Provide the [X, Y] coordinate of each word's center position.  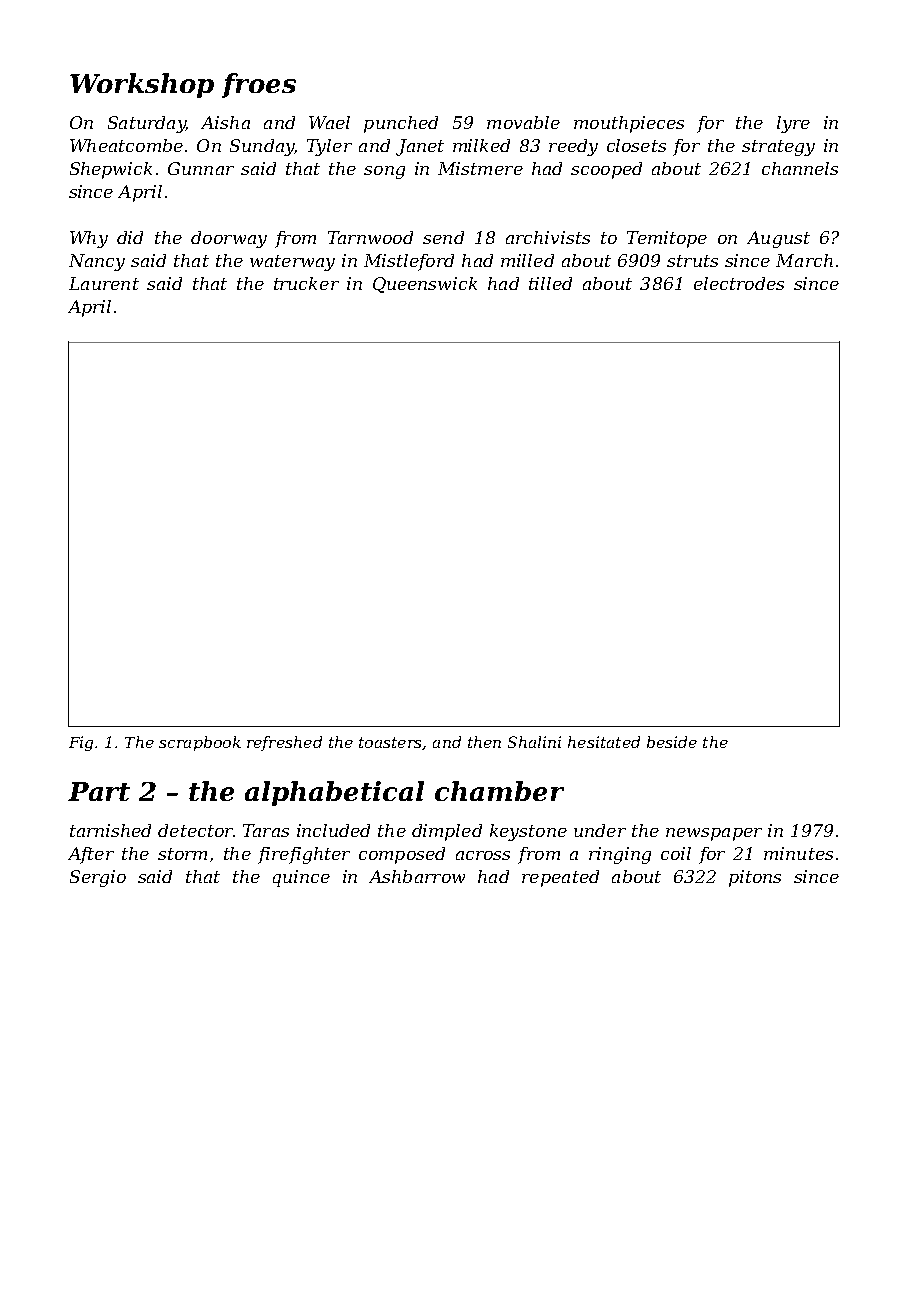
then [484, 742]
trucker [306, 283]
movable [523, 122]
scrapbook [200, 743]
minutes [798, 853]
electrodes [739, 283]
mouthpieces [629, 124]
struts [692, 261]
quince [301, 878]
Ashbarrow [417, 876]
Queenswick [425, 285]
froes [259, 85]
